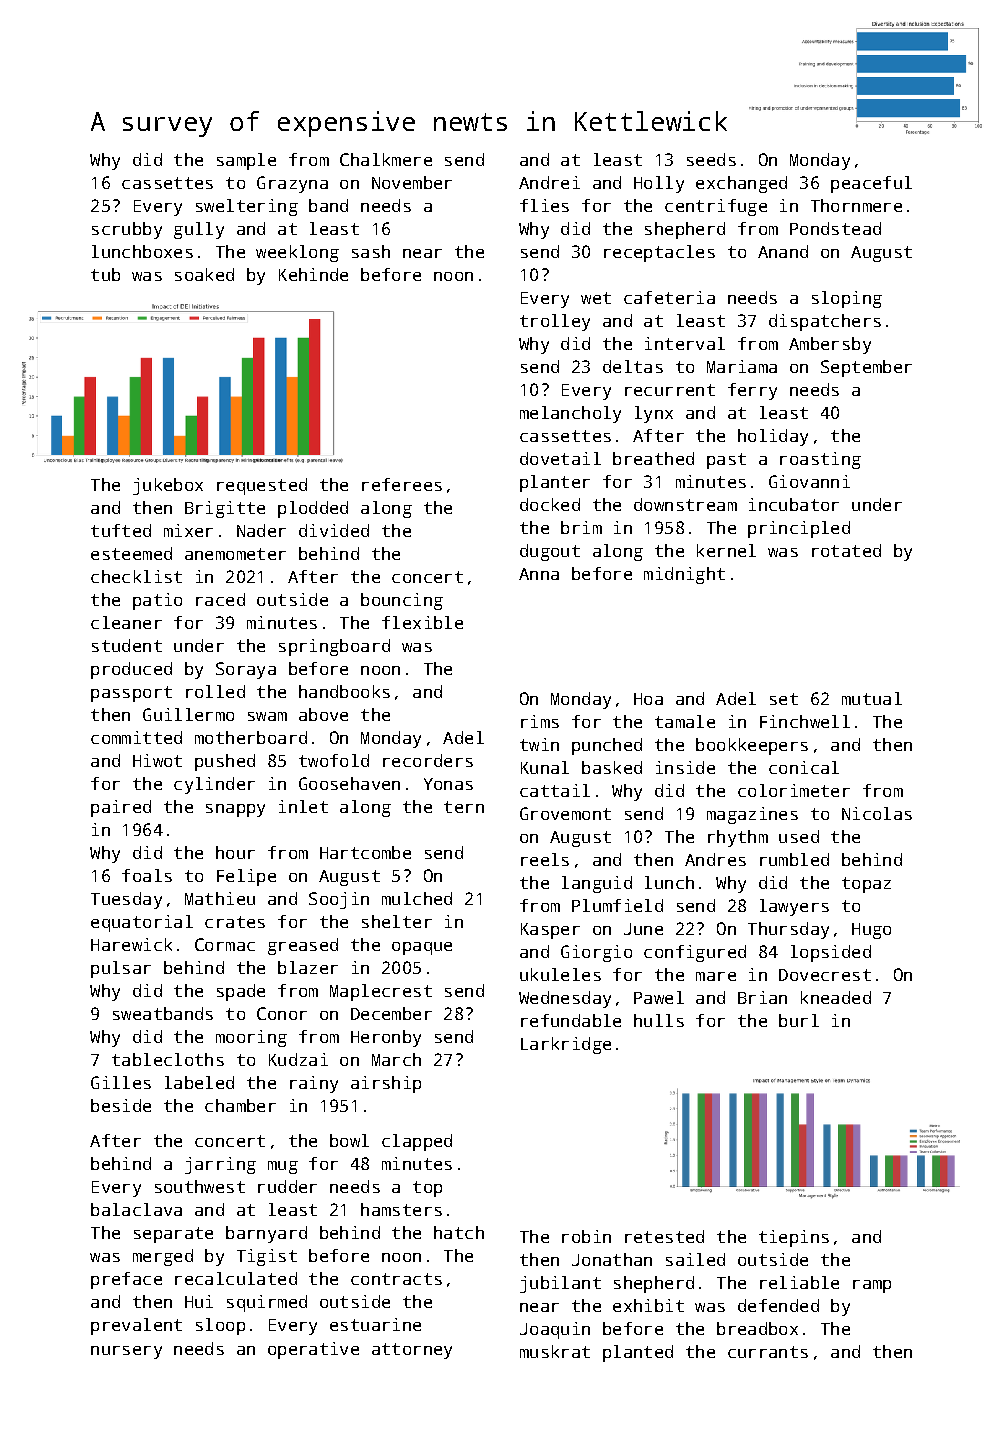 The height and width of the screenshot is (1453, 1004). What do you see at coordinates (168, 486) in the screenshot?
I see `jukebox` at bounding box center [168, 486].
